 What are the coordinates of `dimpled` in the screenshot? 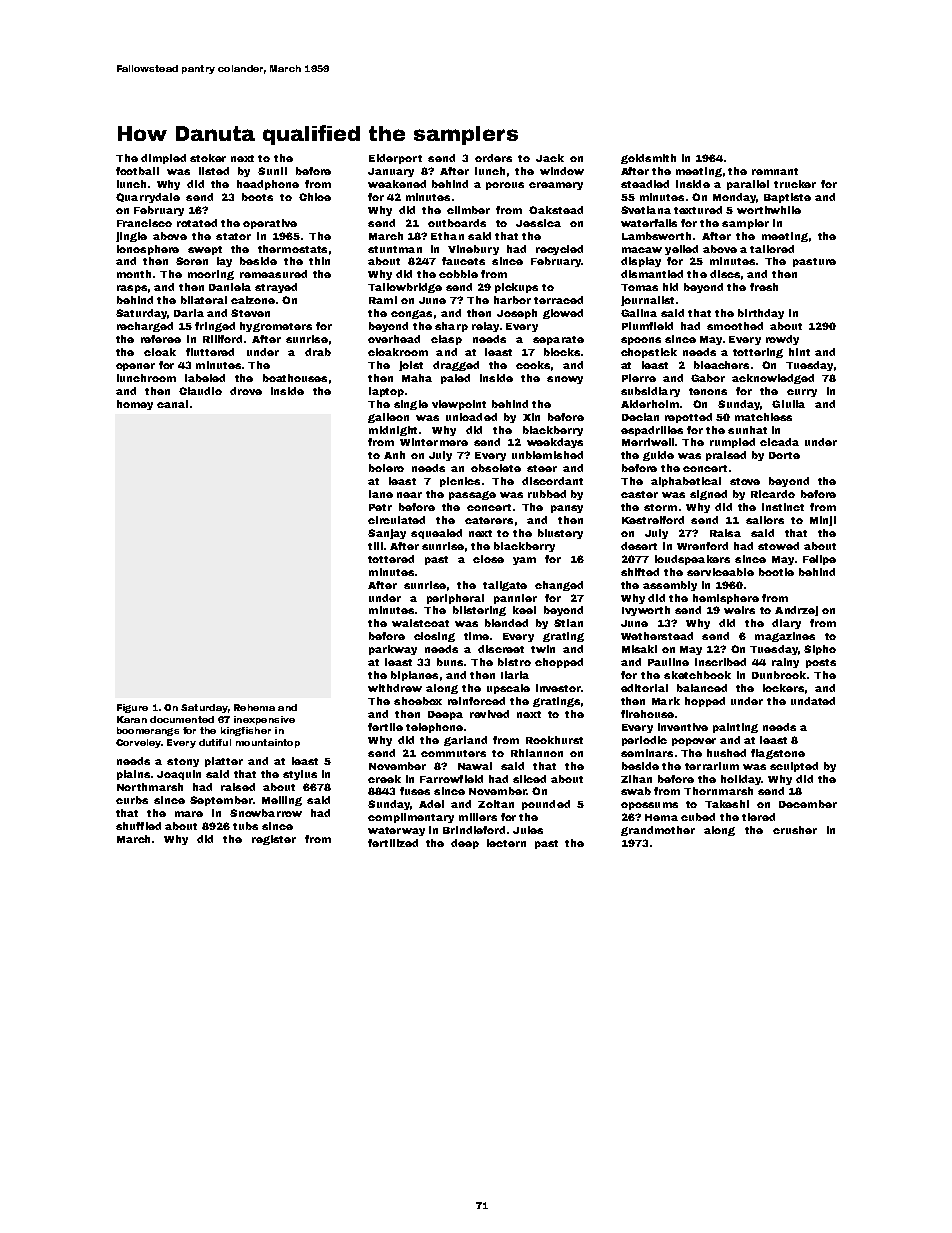 It's located at (163, 159).
